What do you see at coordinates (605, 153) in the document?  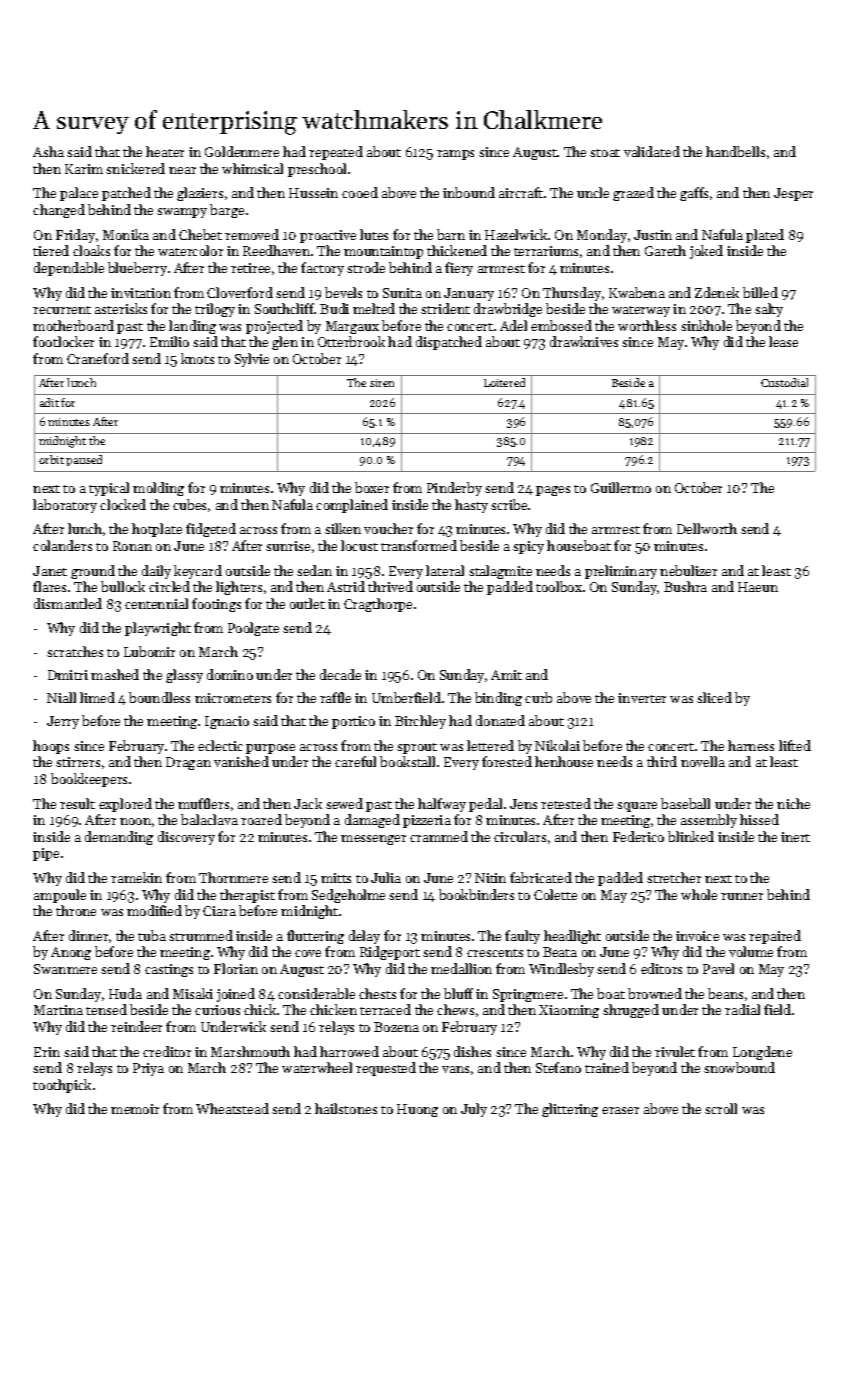 I see `stoat` at bounding box center [605, 153].
